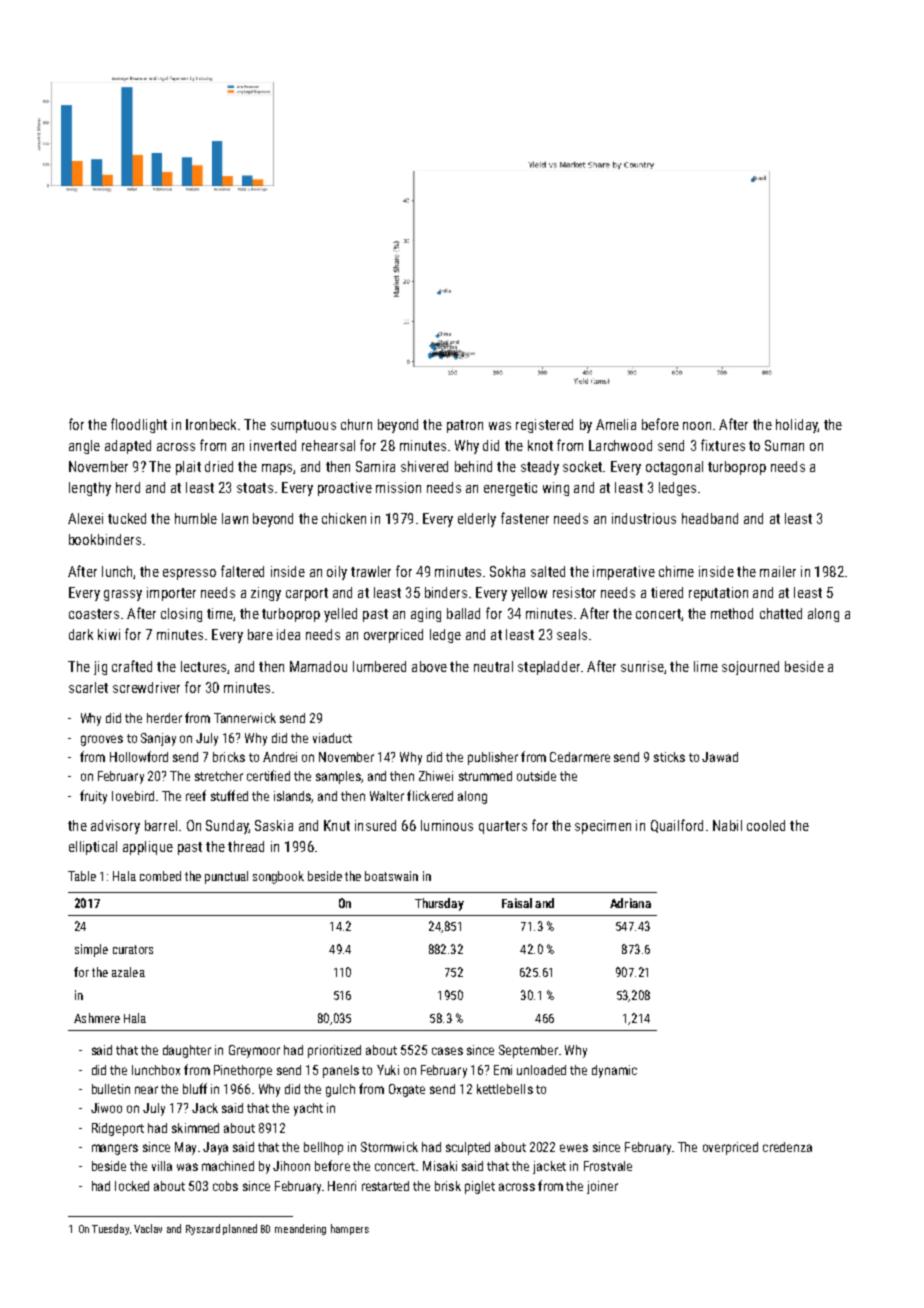 The height and width of the page is (1308, 924). I want to click on joiner, so click(602, 1187).
